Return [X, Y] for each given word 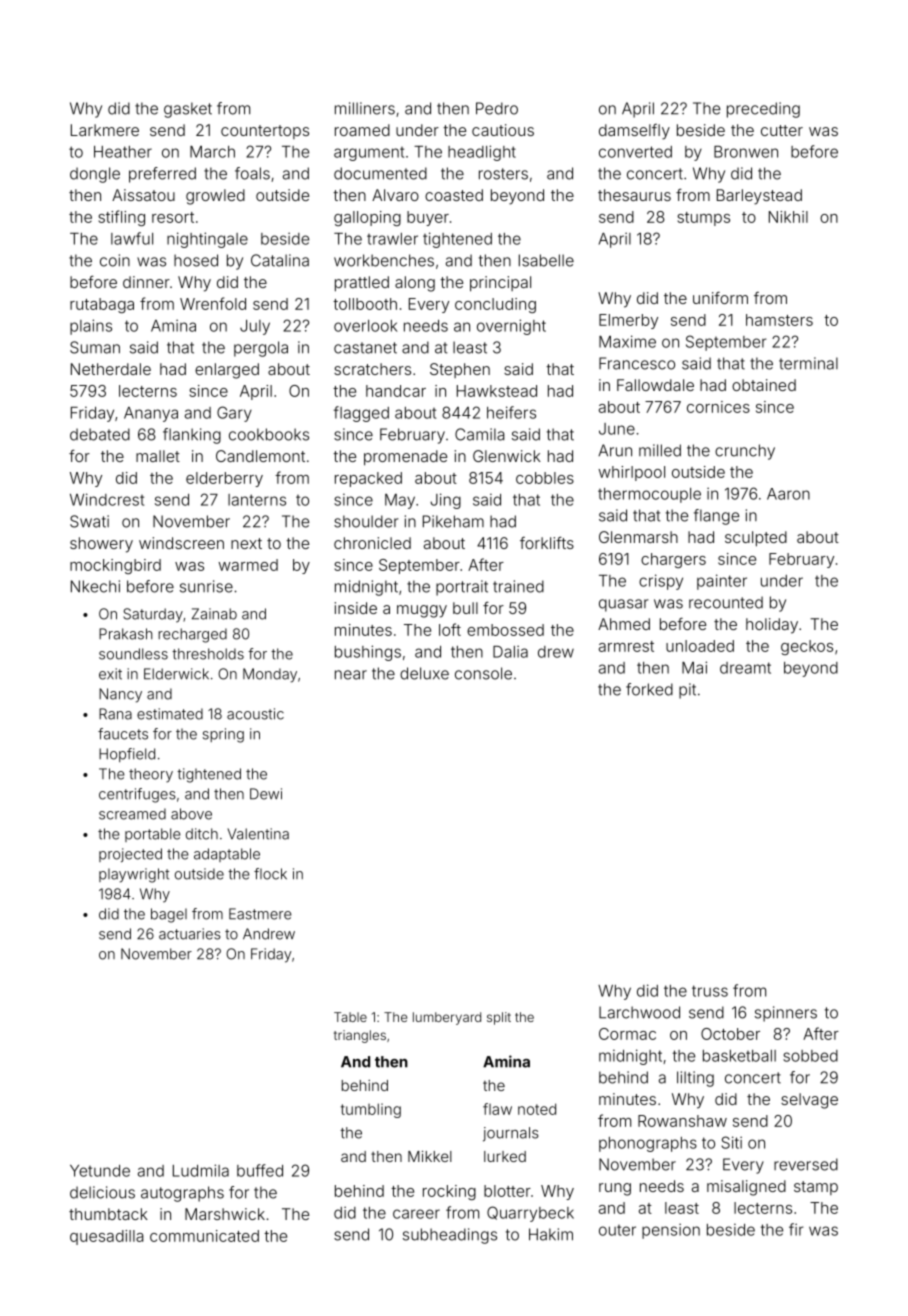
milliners [365, 108]
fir [796, 1229]
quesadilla [107, 1237]
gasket [188, 110]
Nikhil [788, 217]
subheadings [450, 1236]
